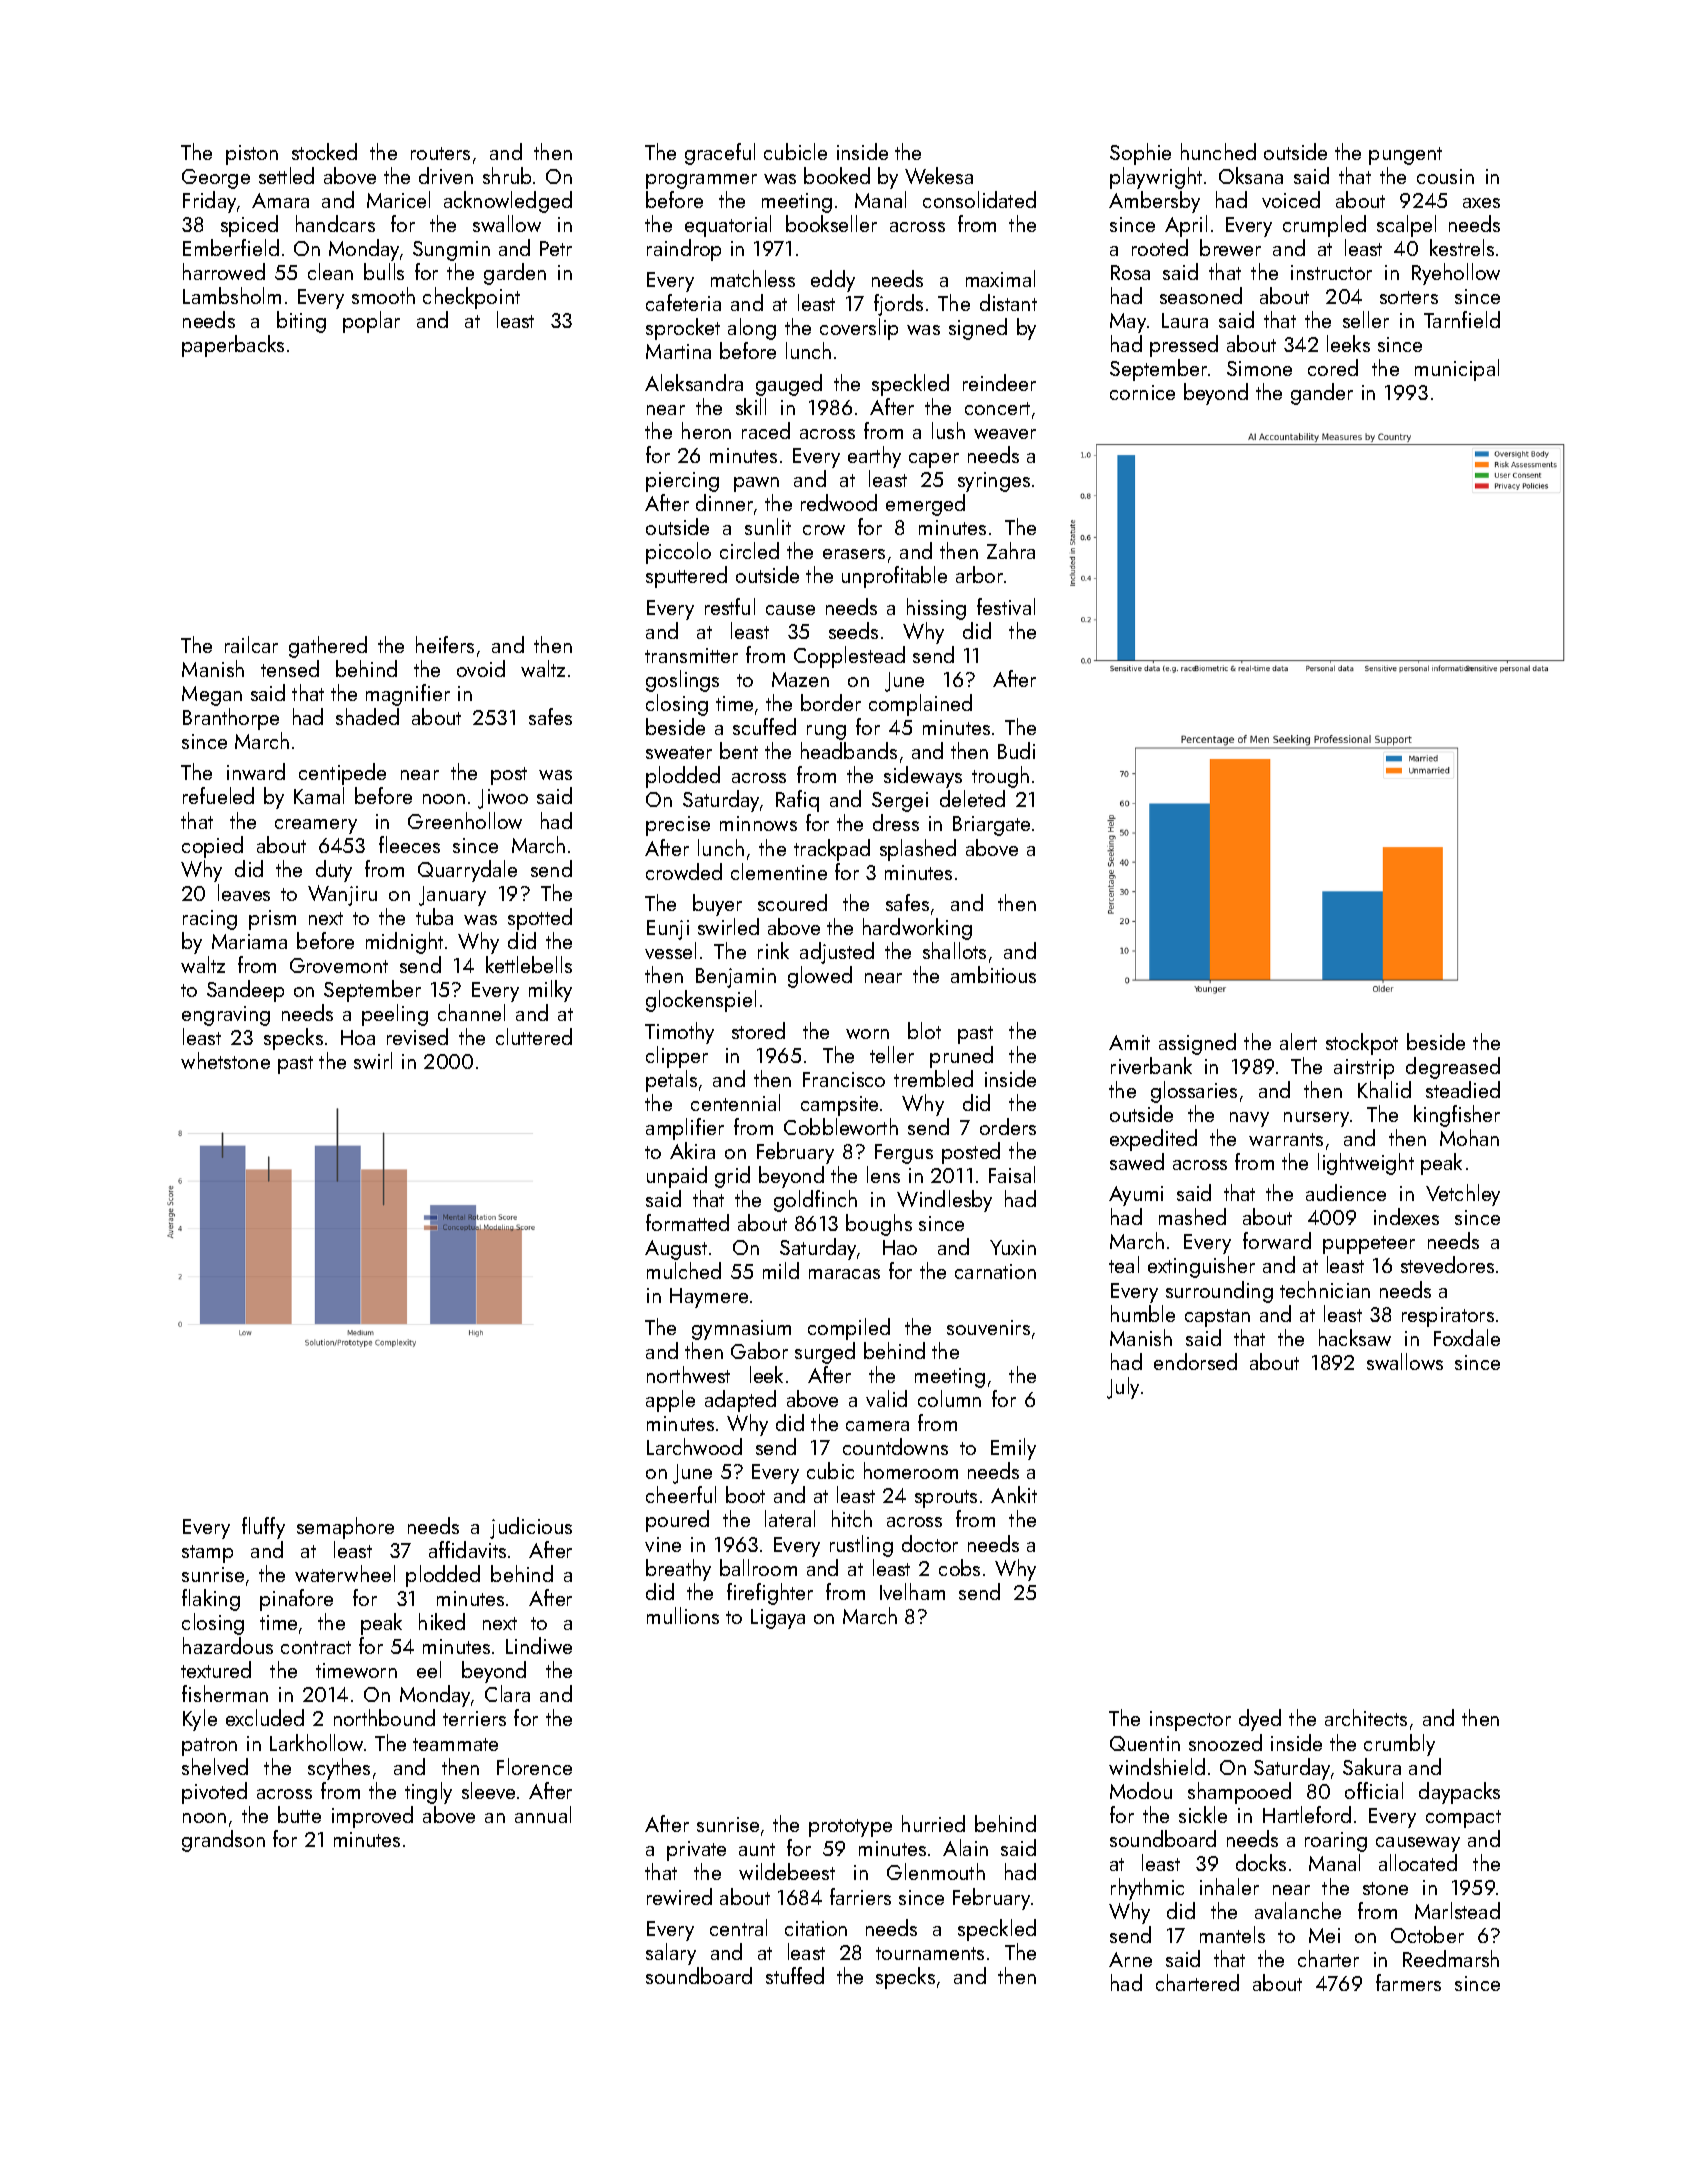 The width and height of the screenshot is (1683, 2178). I want to click on creamery, so click(316, 826).
